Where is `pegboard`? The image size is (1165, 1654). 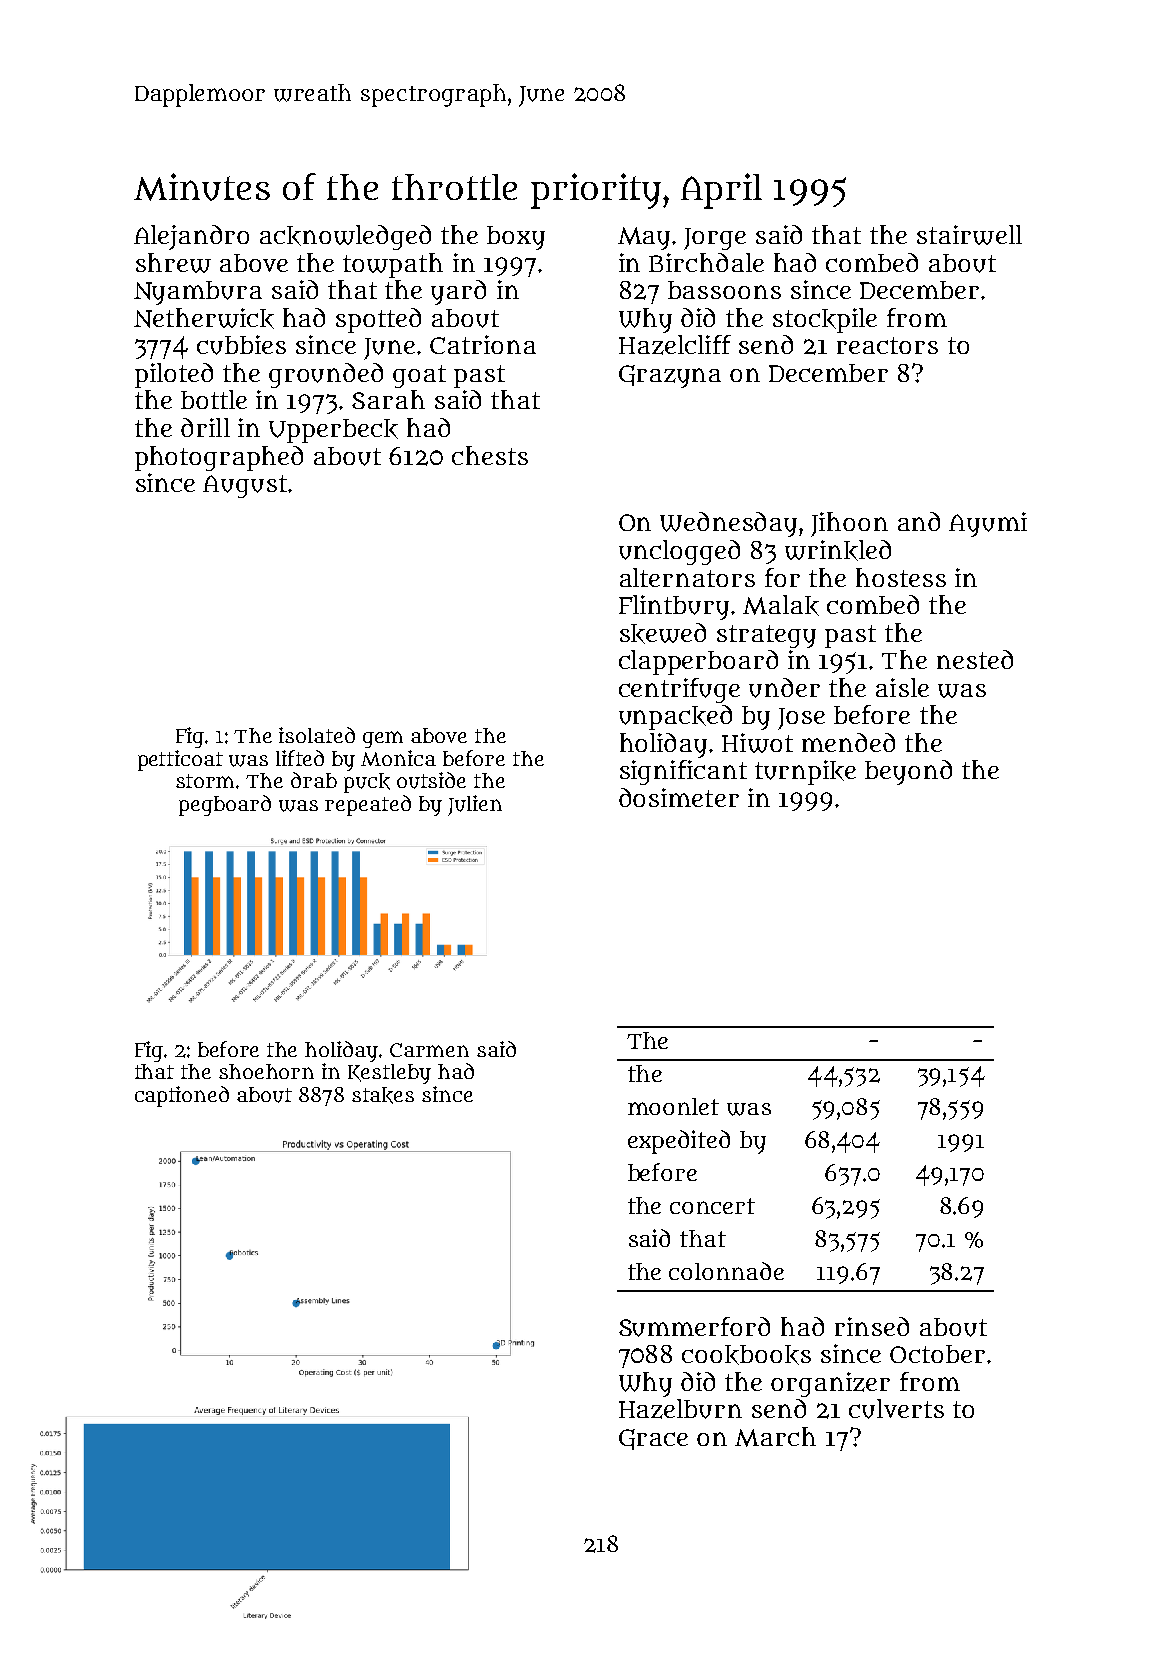 pegboard is located at coordinates (225, 805).
